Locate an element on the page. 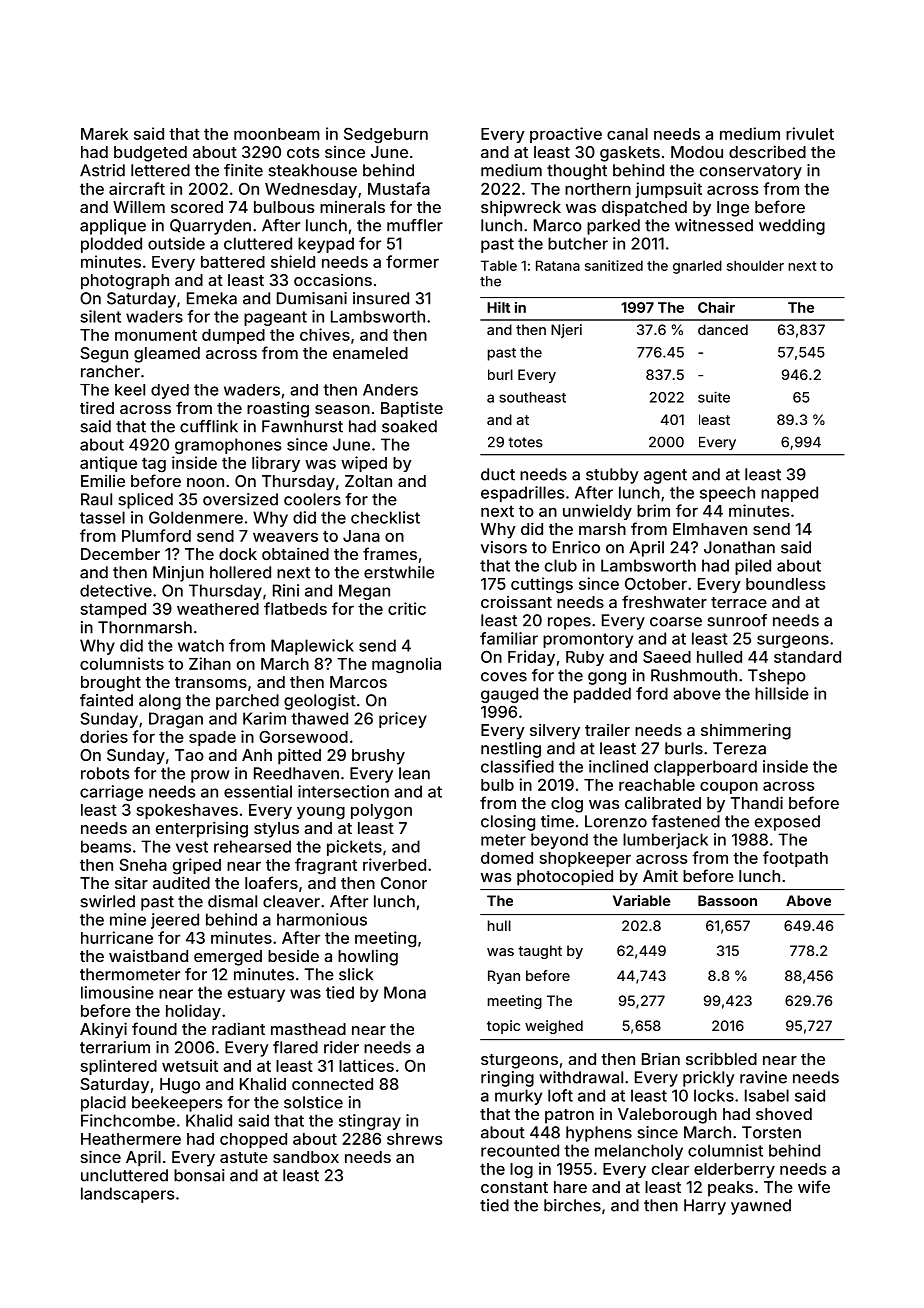  moonbeam is located at coordinates (277, 134).
